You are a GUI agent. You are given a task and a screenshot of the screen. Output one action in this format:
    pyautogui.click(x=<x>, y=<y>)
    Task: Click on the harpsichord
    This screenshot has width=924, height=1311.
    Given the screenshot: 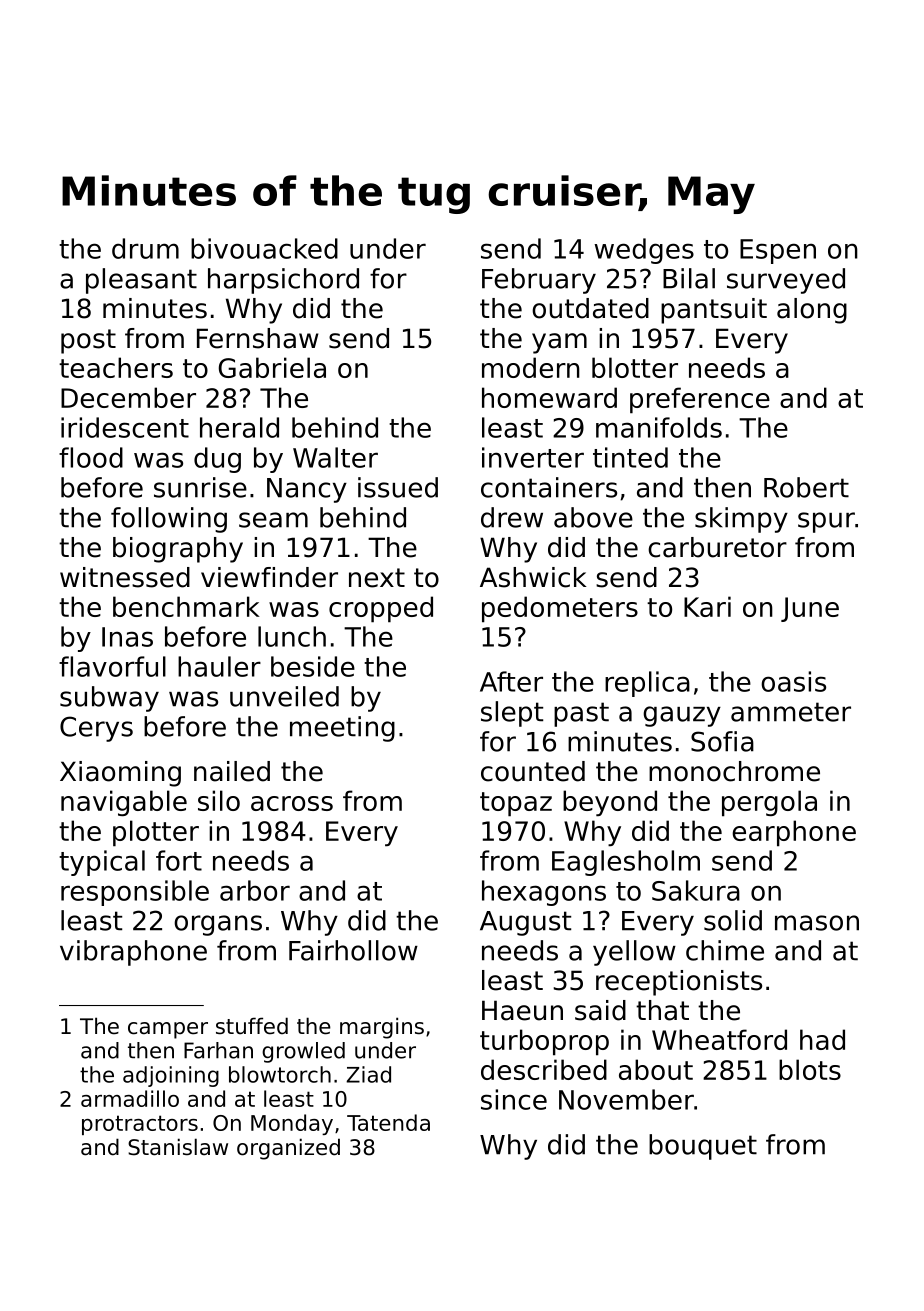 What is the action you would take?
    pyautogui.click(x=283, y=281)
